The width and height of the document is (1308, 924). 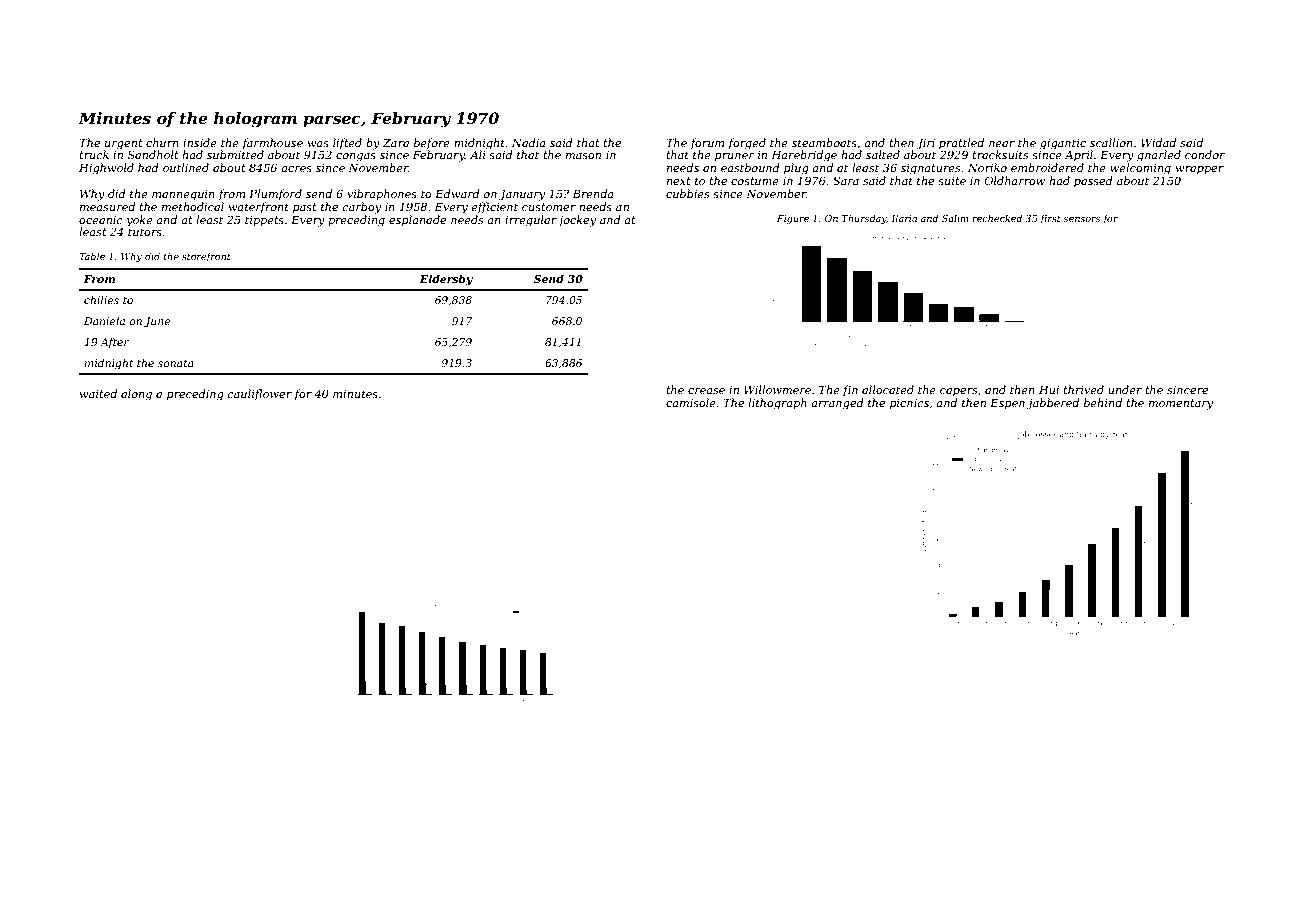 What do you see at coordinates (691, 402) in the document?
I see `camisole` at bounding box center [691, 402].
